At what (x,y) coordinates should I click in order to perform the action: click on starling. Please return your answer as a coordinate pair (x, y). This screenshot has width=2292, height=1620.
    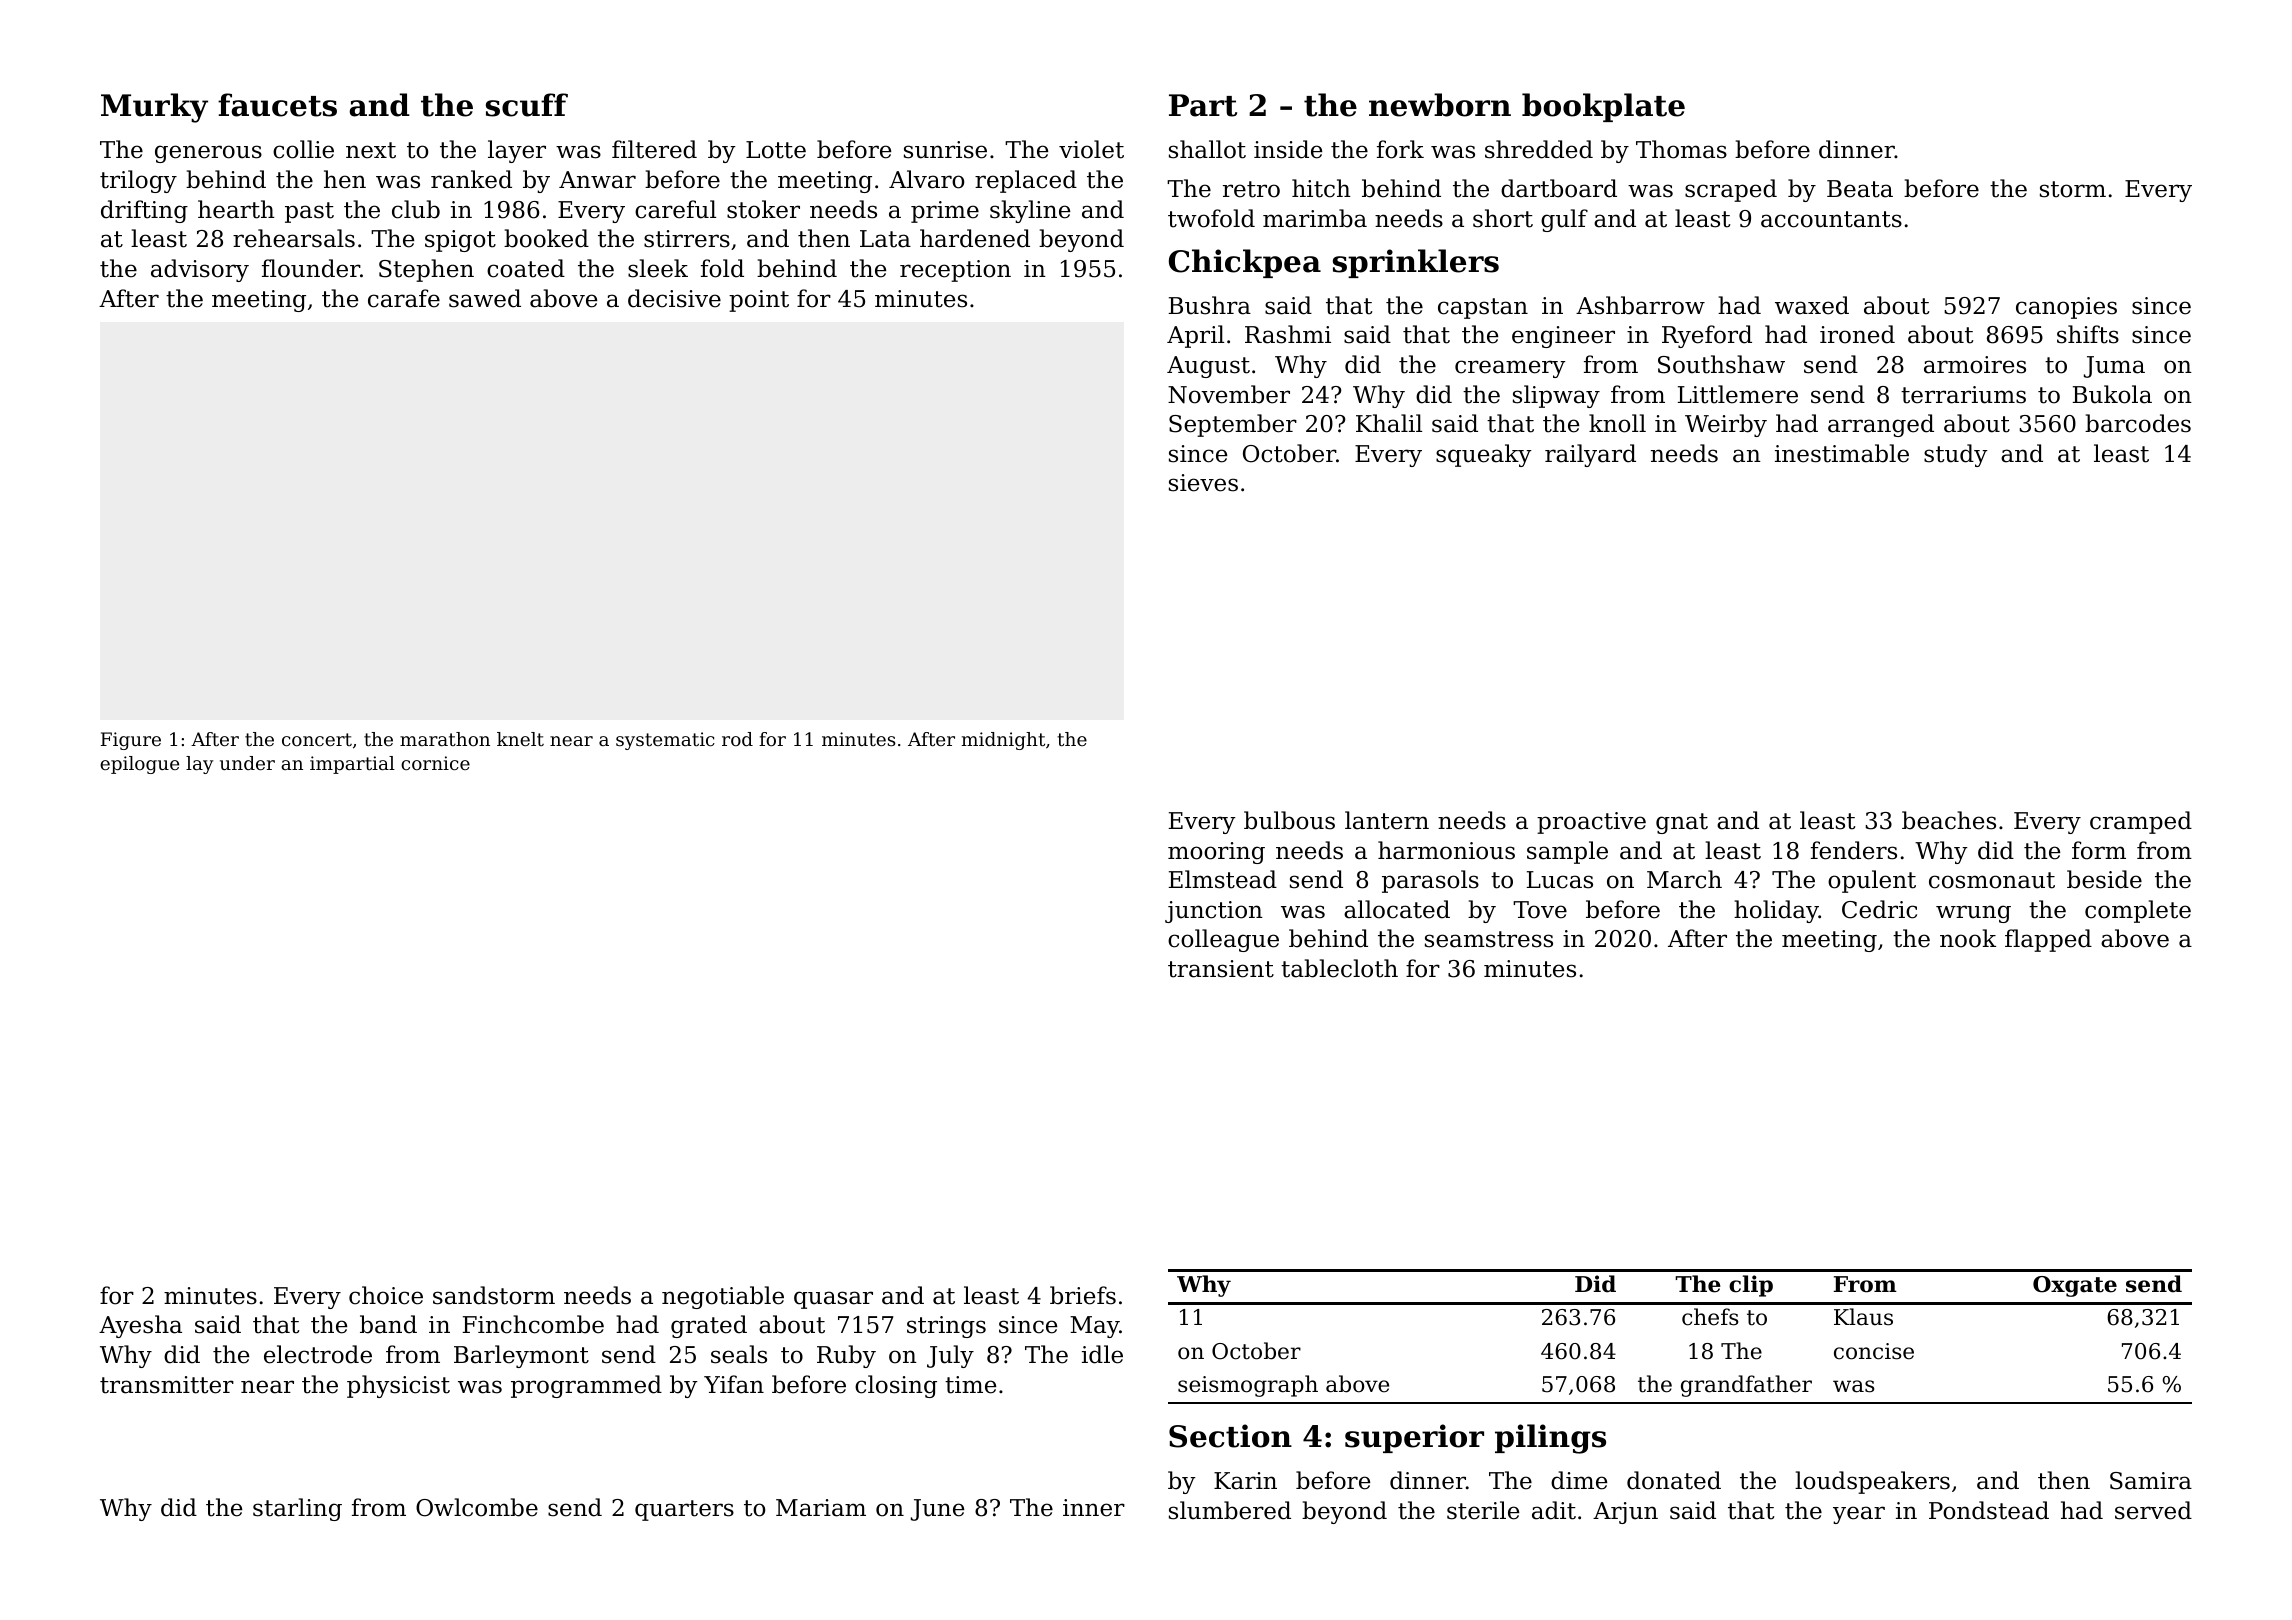
    Looking at the image, I should click on (297, 1509).
